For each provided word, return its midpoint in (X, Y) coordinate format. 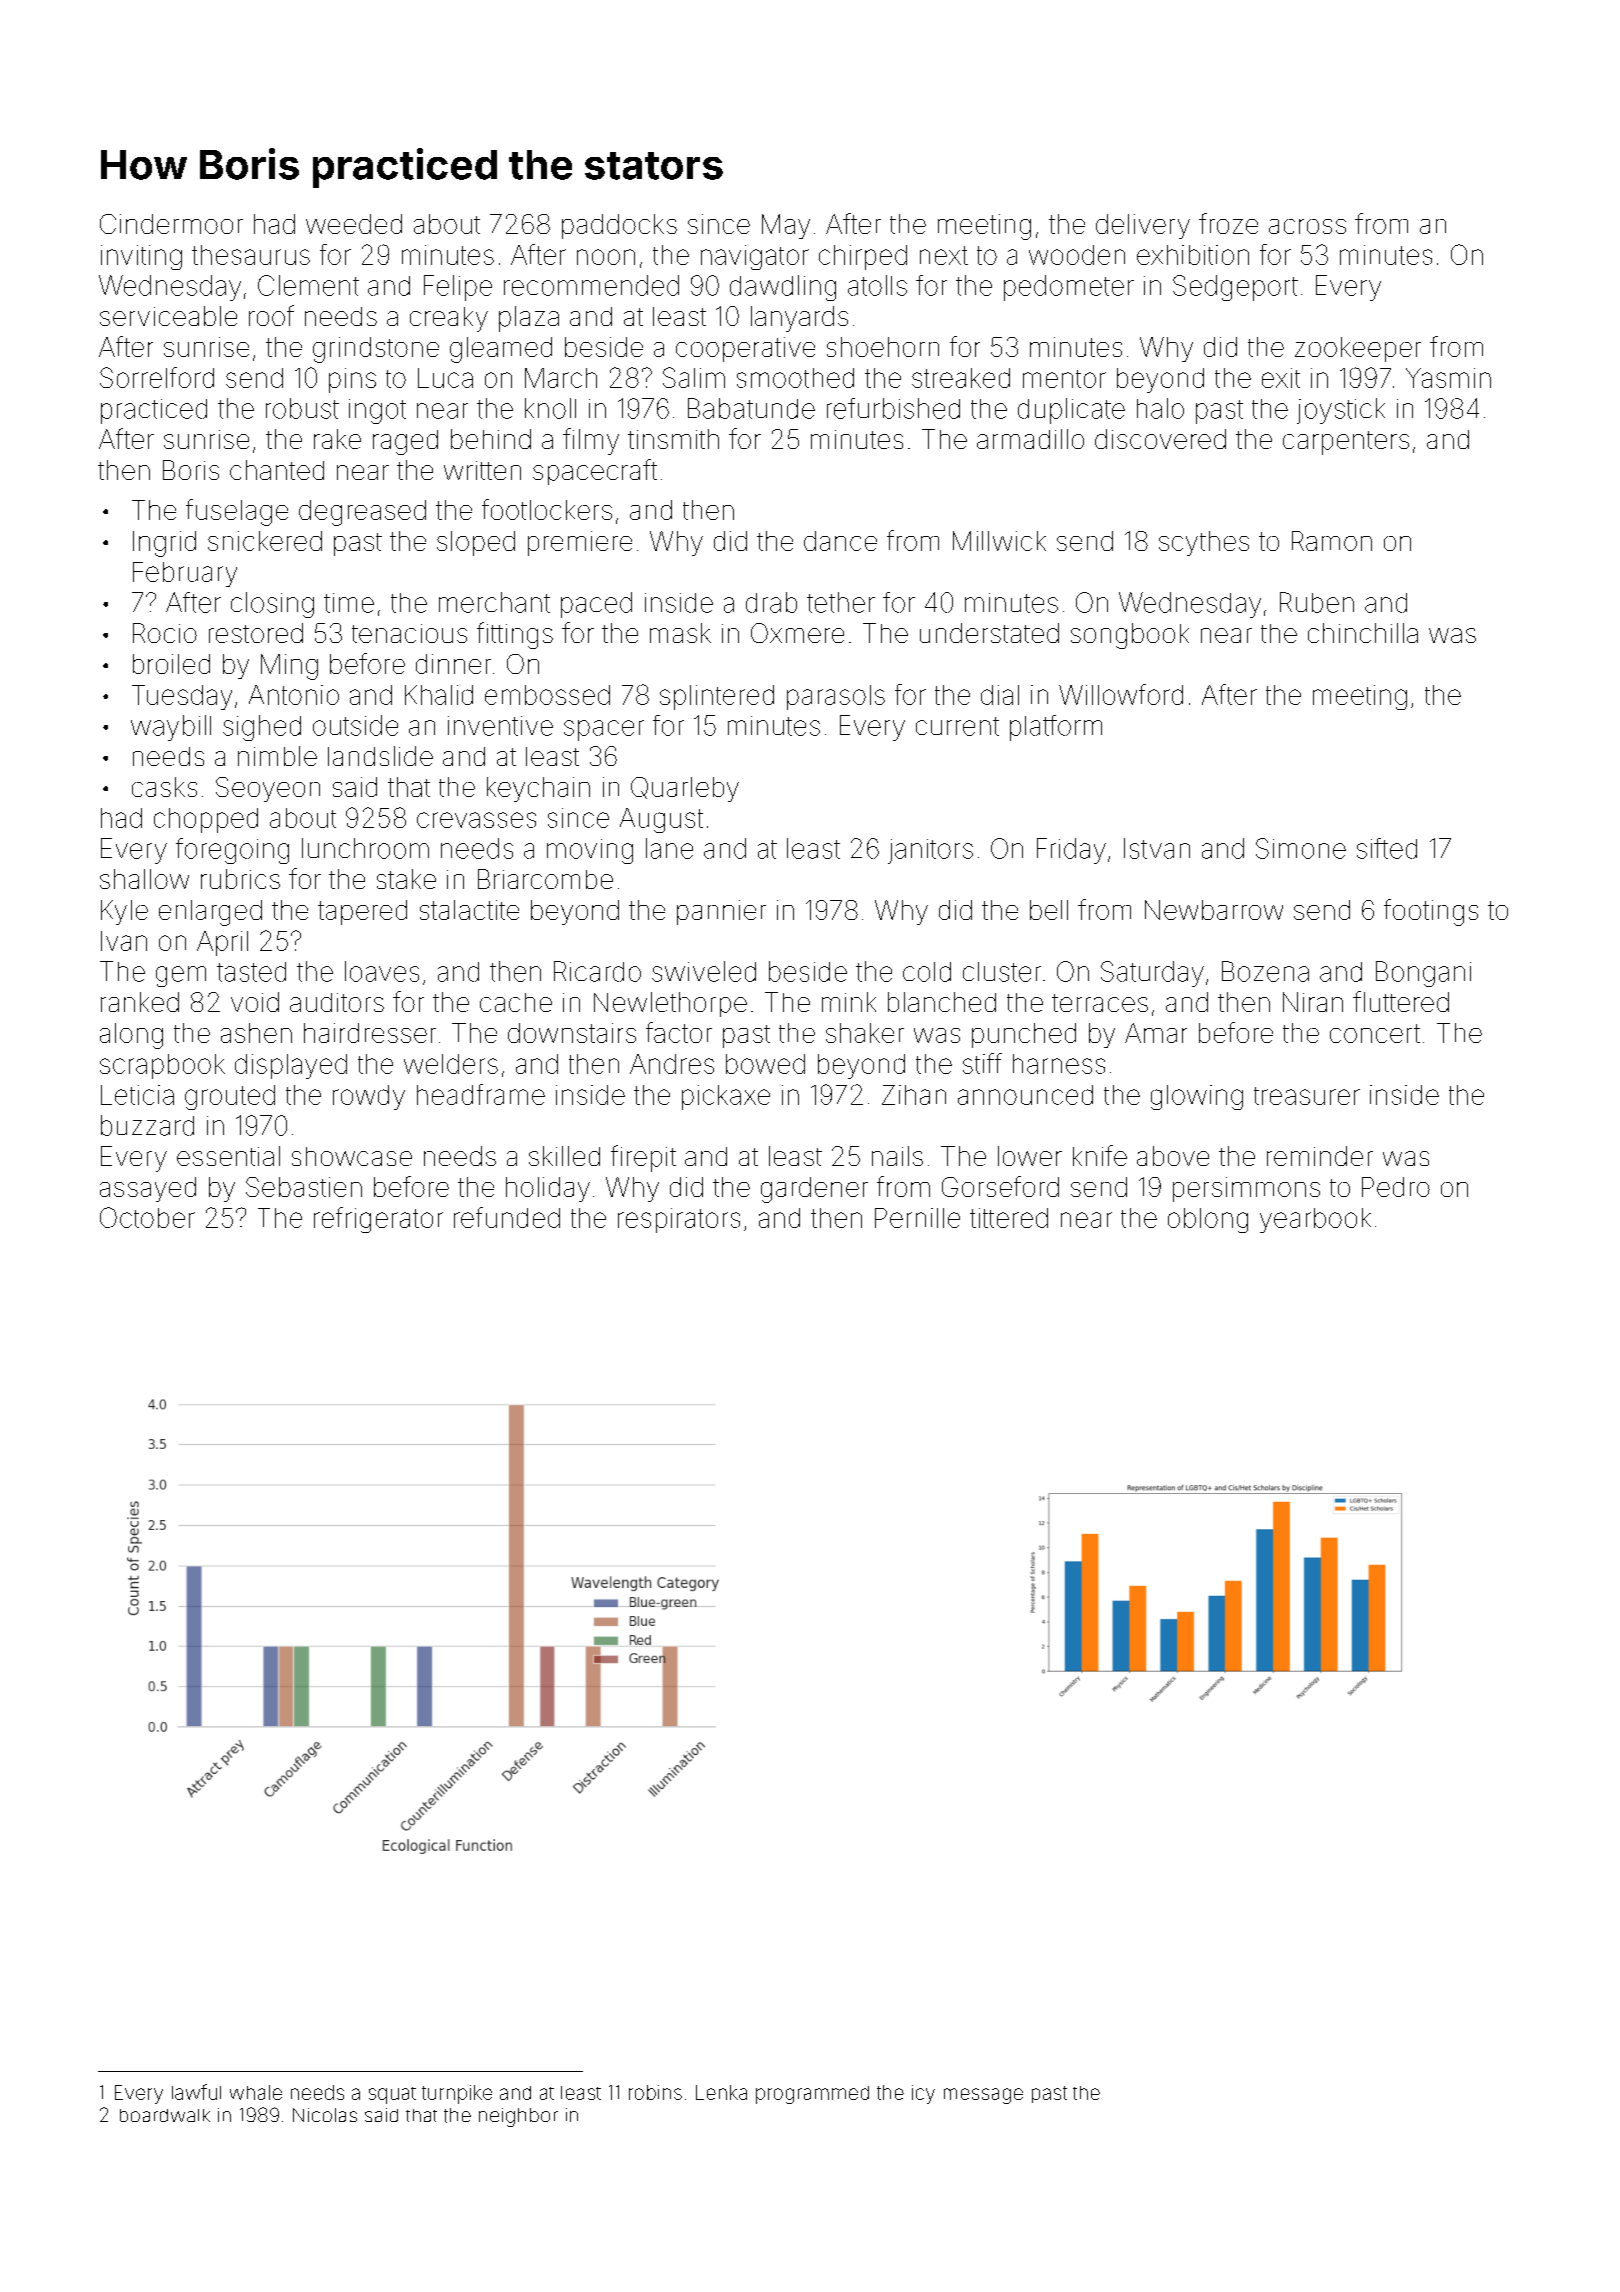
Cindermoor (171, 224)
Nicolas (325, 2115)
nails (897, 1156)
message (983, 2096)
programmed (812, 2095)
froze (1228, 223)
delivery (1143, 226)
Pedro (1396, 1187)
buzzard (147, 1125)
